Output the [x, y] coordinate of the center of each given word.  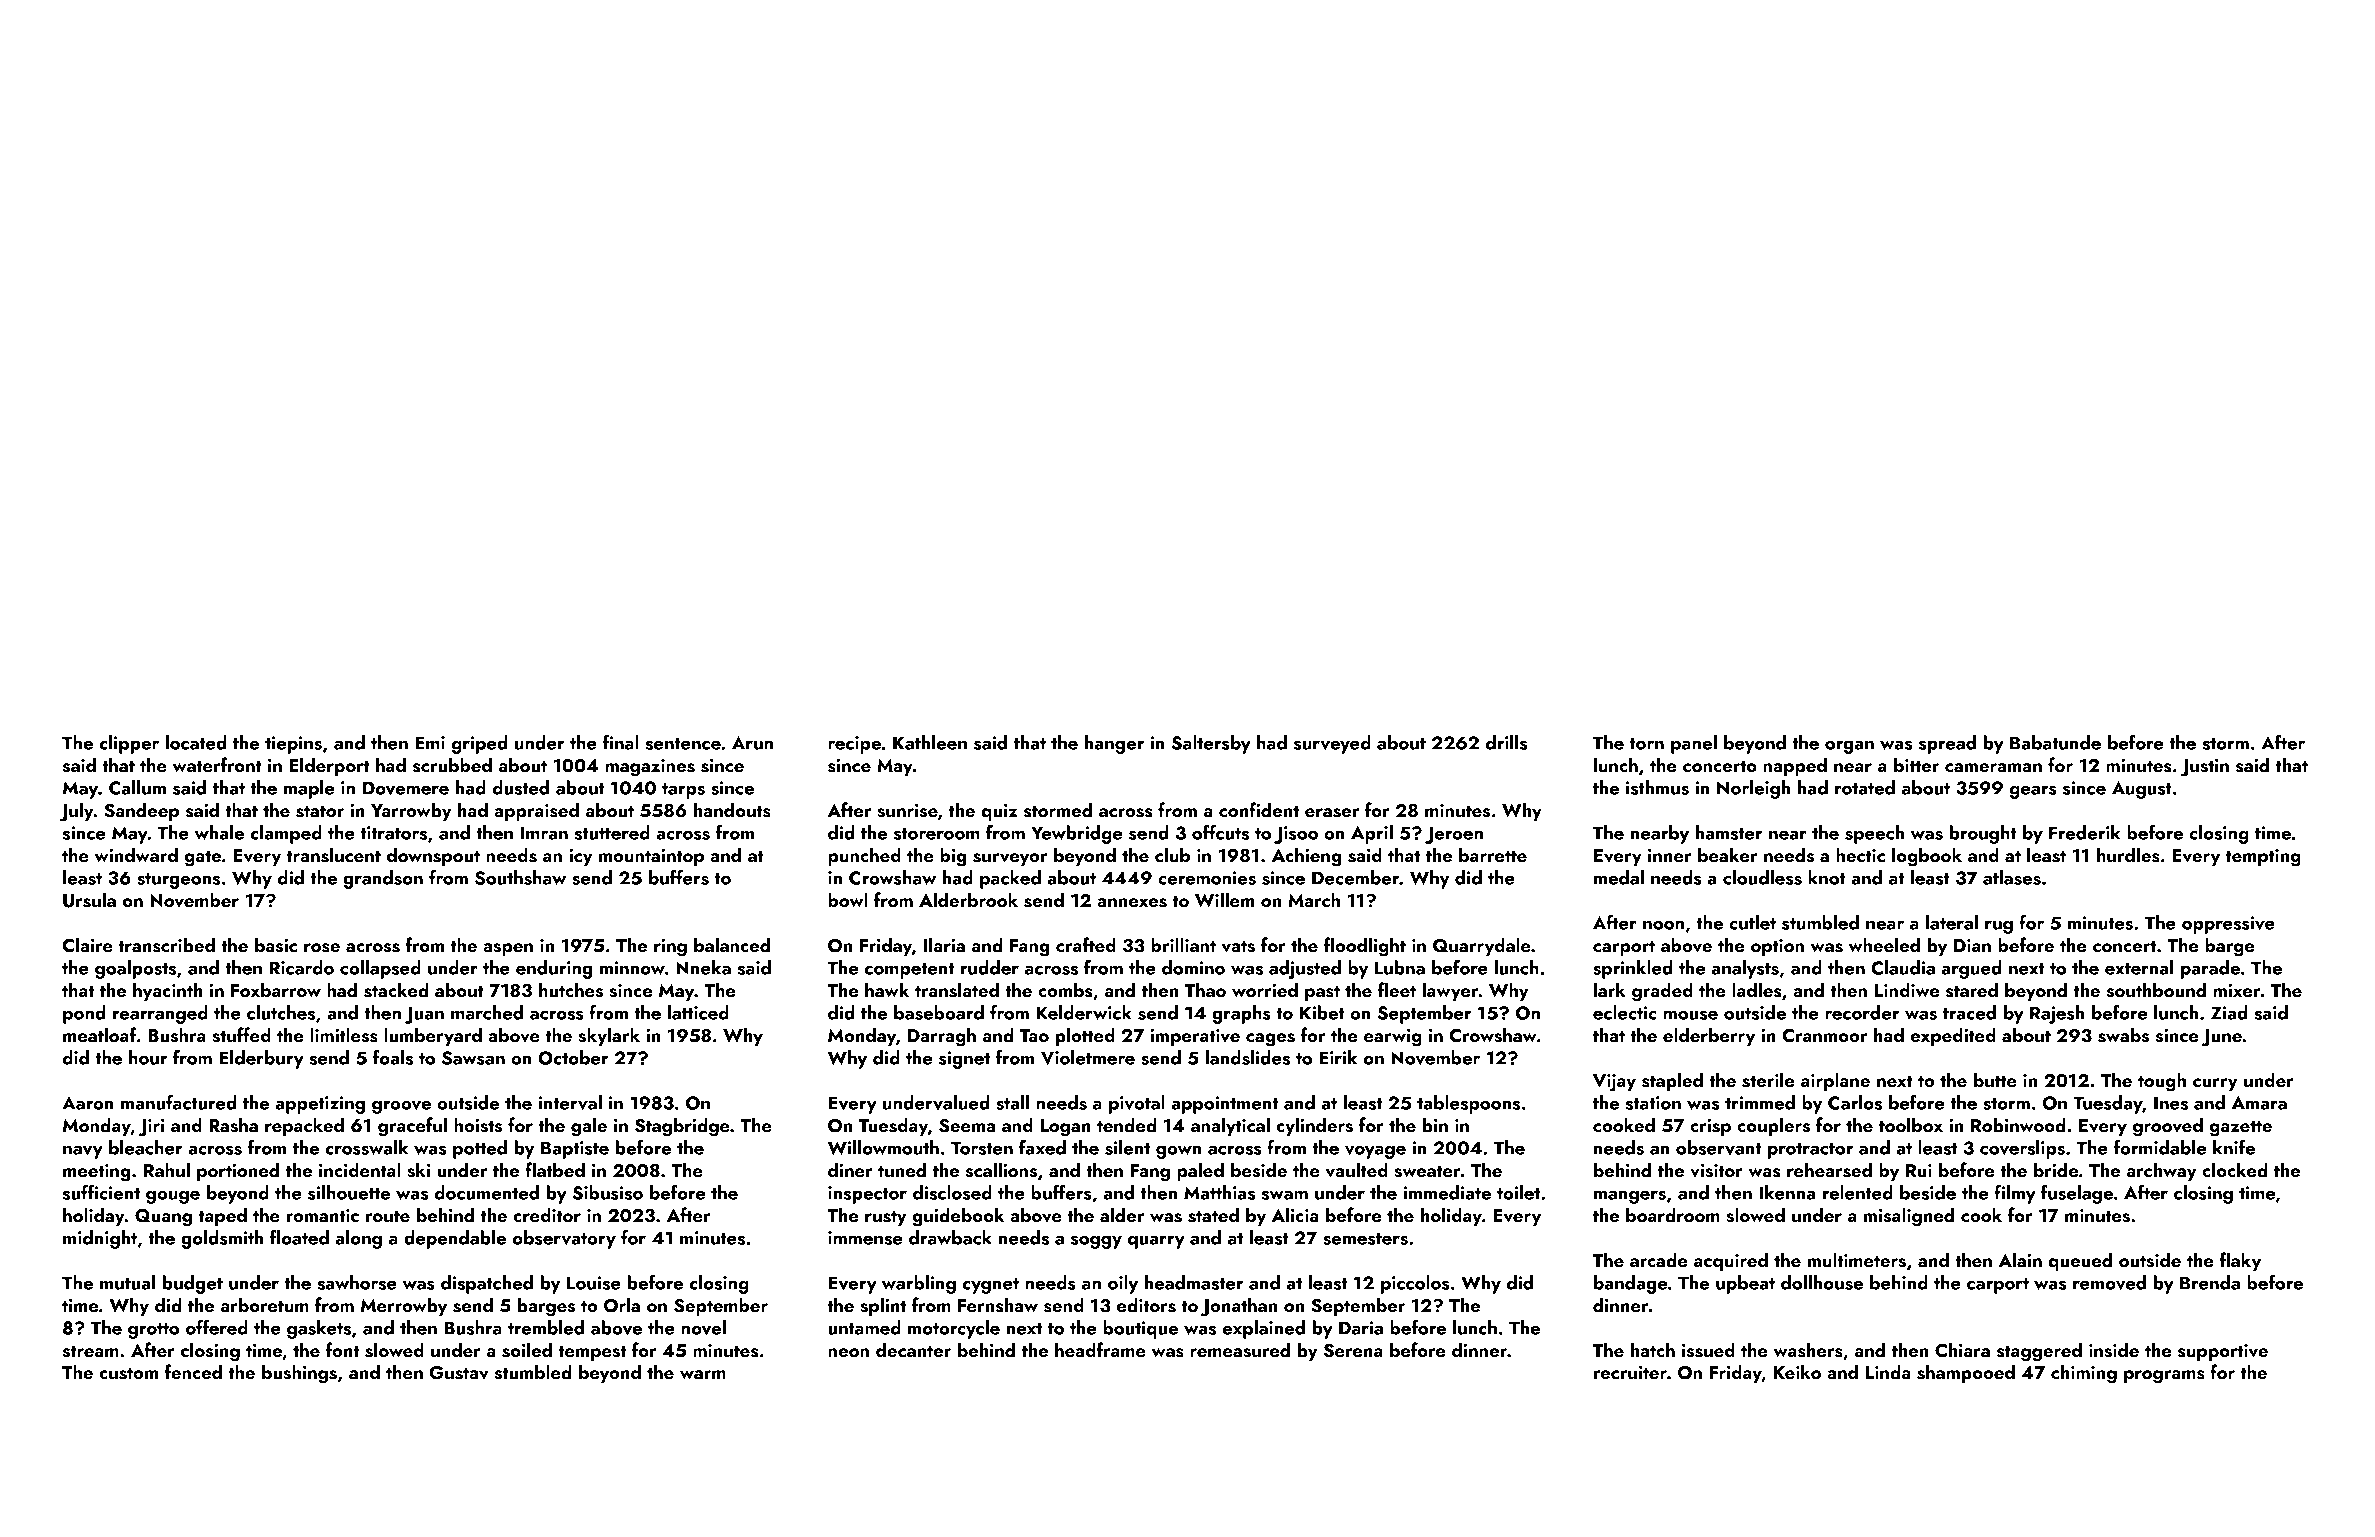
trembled [546, 1327]
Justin [2204, 768]
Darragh [942, 1037]
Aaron [88, 1103]
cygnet [990, 1286]
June [2222, 1038]
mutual [127, 1282]
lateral [1952, 922]
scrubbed [452, 765]
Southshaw [521, 877]
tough [2162, 1082]
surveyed [1332, 744]
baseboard [939, 1012]
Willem [1224, 900]
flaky [2240, 1261]
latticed [698, 1012]
